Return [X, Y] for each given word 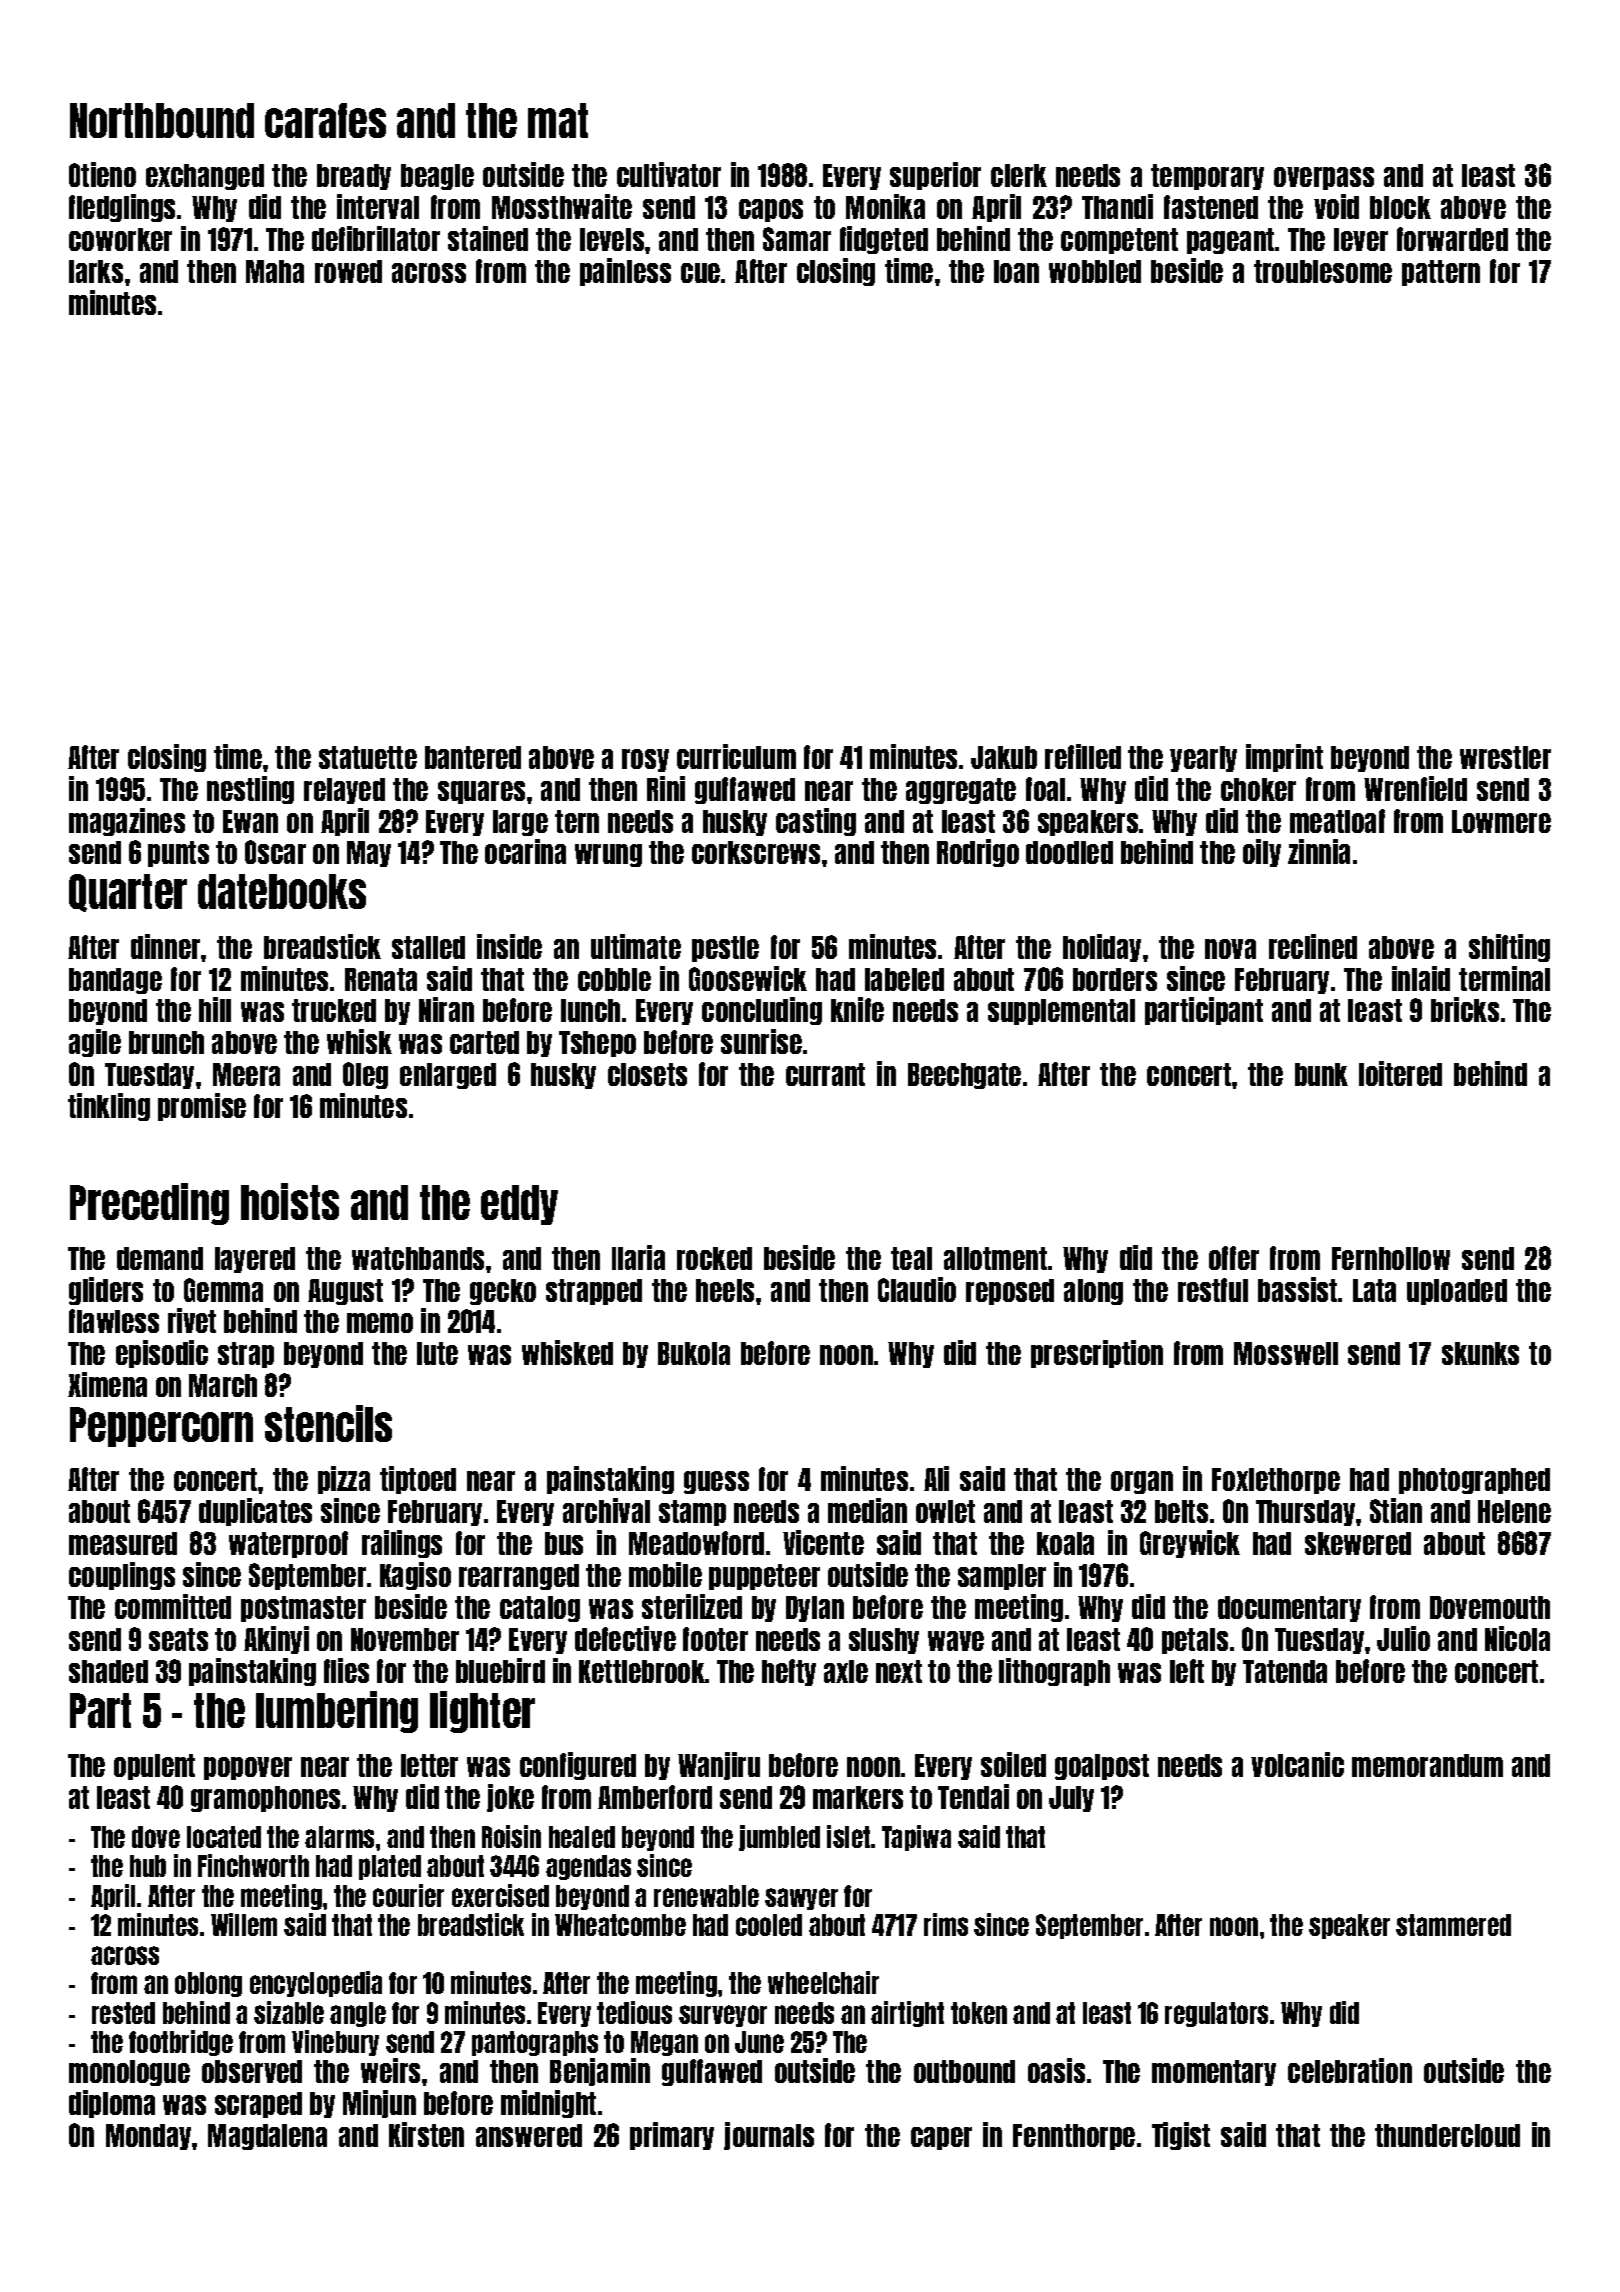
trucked [334, 1010]
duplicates [255, 1512]
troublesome [1323, 271]
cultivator [669, 174]
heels [725, 1290]
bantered [473, 757]
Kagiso [415, 1576]
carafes [325, 120]
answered [529, 2135]
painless [625, 272]
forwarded [1452, 239]
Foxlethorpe [1276, 1481]
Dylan [815, 1609]
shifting [1509, 948]
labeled [904, 979]
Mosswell [1286, 1353]
